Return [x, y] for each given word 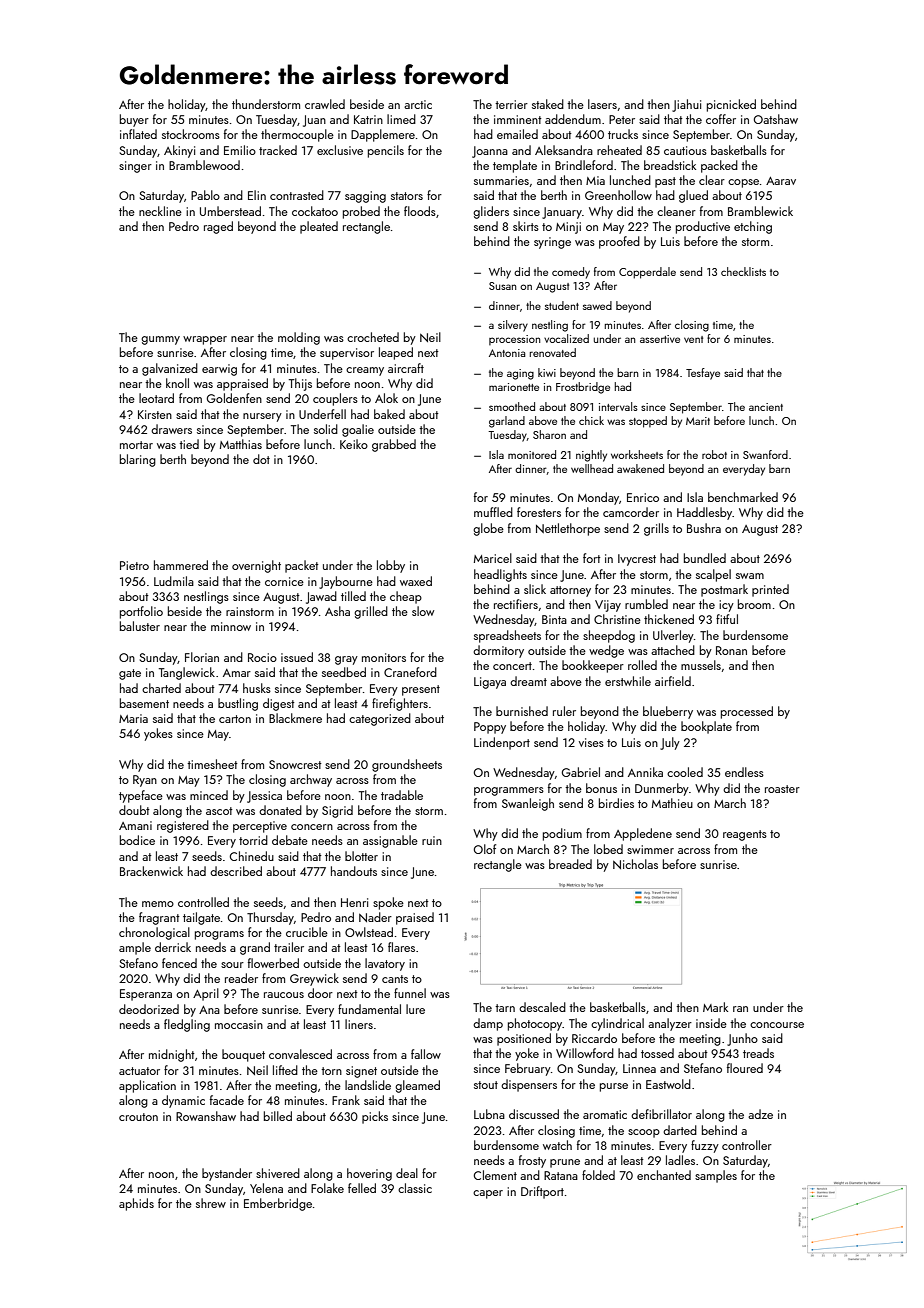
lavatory [385, 964]
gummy [160, 340]
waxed [416, 581]
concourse [777, 1025]
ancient [766, 407]
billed [278, 1116]
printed [770, 590]
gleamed [417, 1086]
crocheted [373, 337]
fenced [179, 963]
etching [753, 227]
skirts [526, 226]
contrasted [297, 195]
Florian [202, 657]
